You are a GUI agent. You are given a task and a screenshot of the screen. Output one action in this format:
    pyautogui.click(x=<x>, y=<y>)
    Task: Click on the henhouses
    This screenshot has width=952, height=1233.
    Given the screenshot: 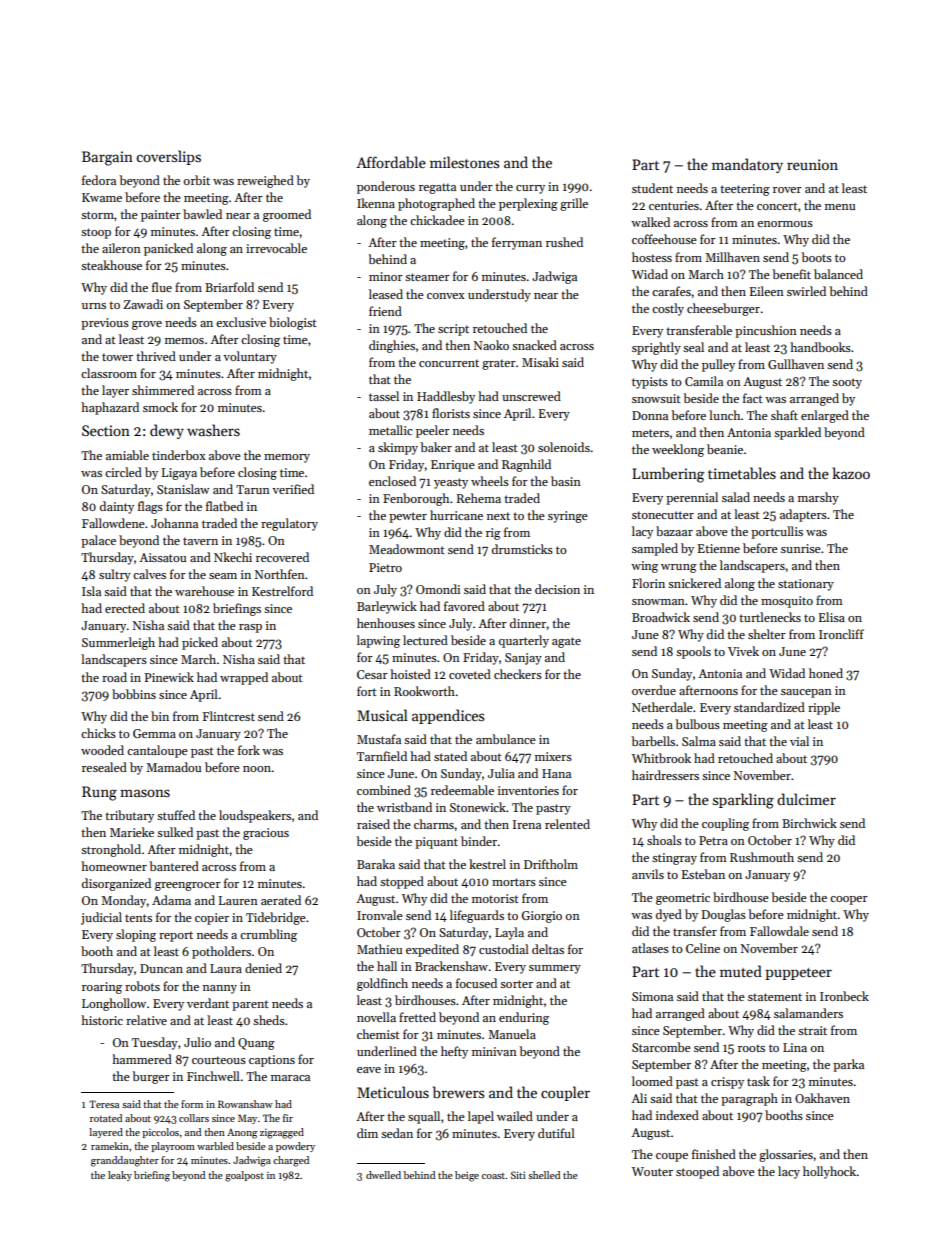 What is the action you would take?
    pyautogui.click(x=386, y=623)
